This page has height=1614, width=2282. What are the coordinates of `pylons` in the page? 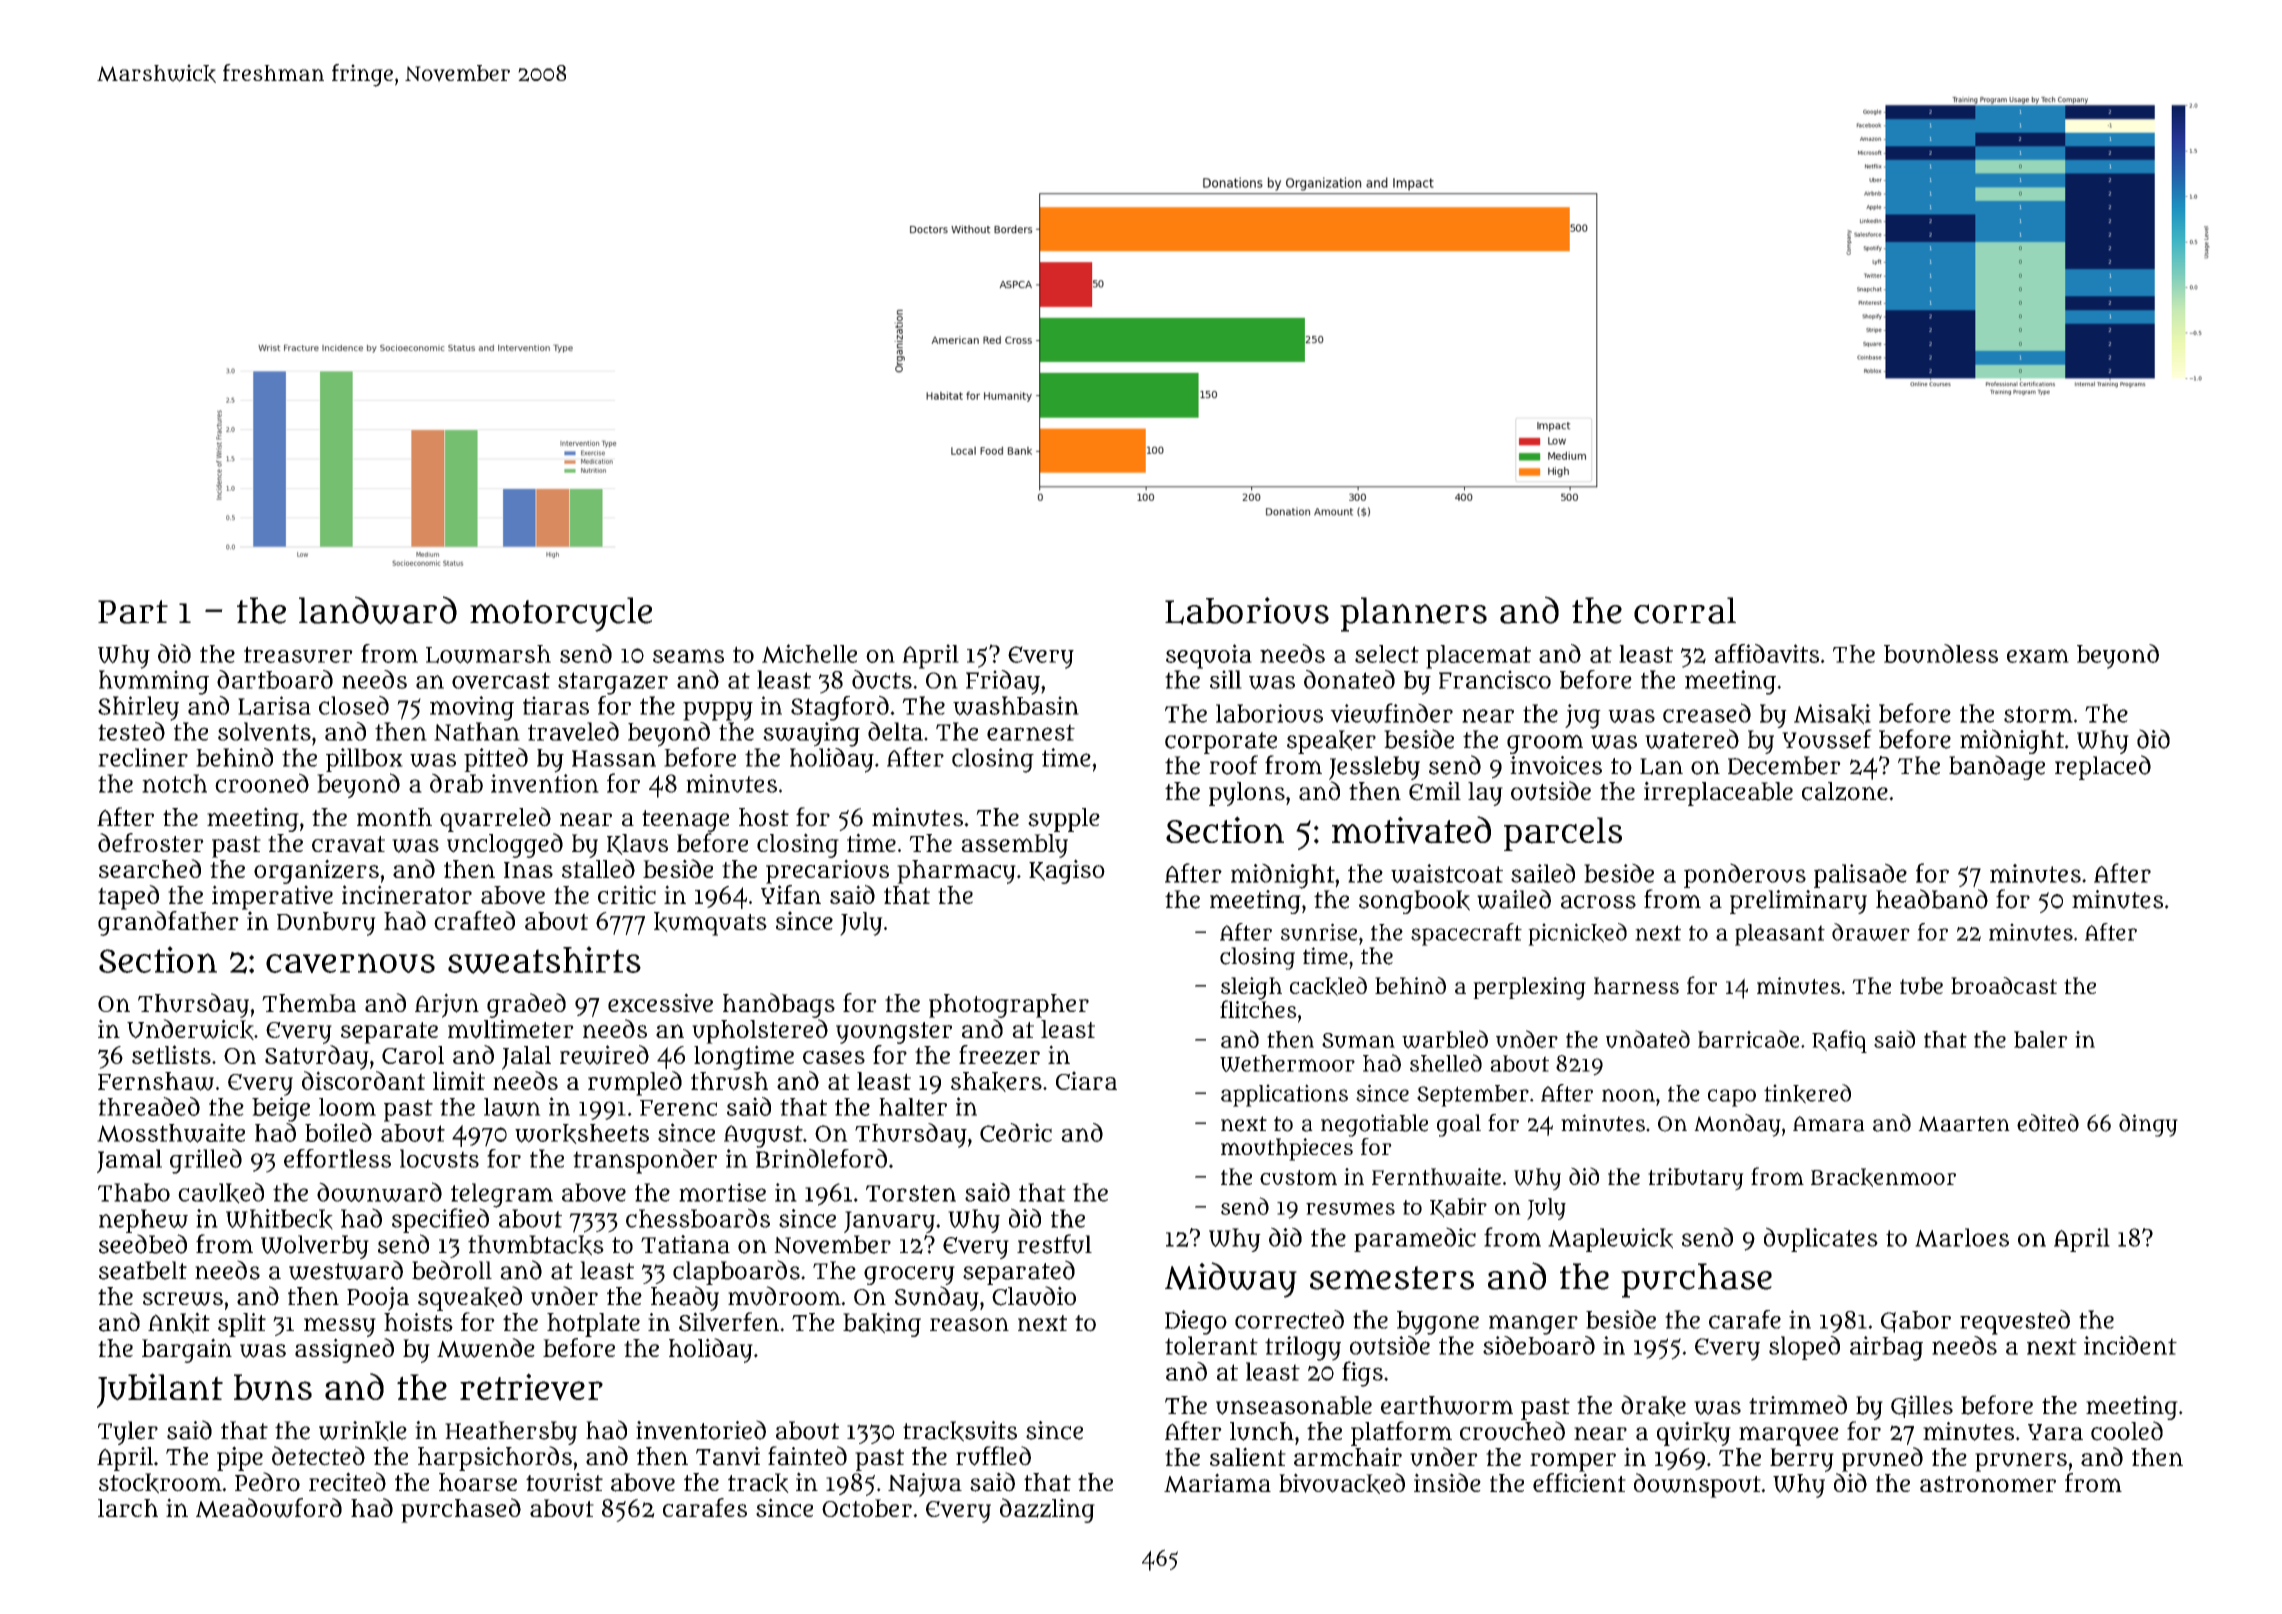 It's located at (1247, 794).
